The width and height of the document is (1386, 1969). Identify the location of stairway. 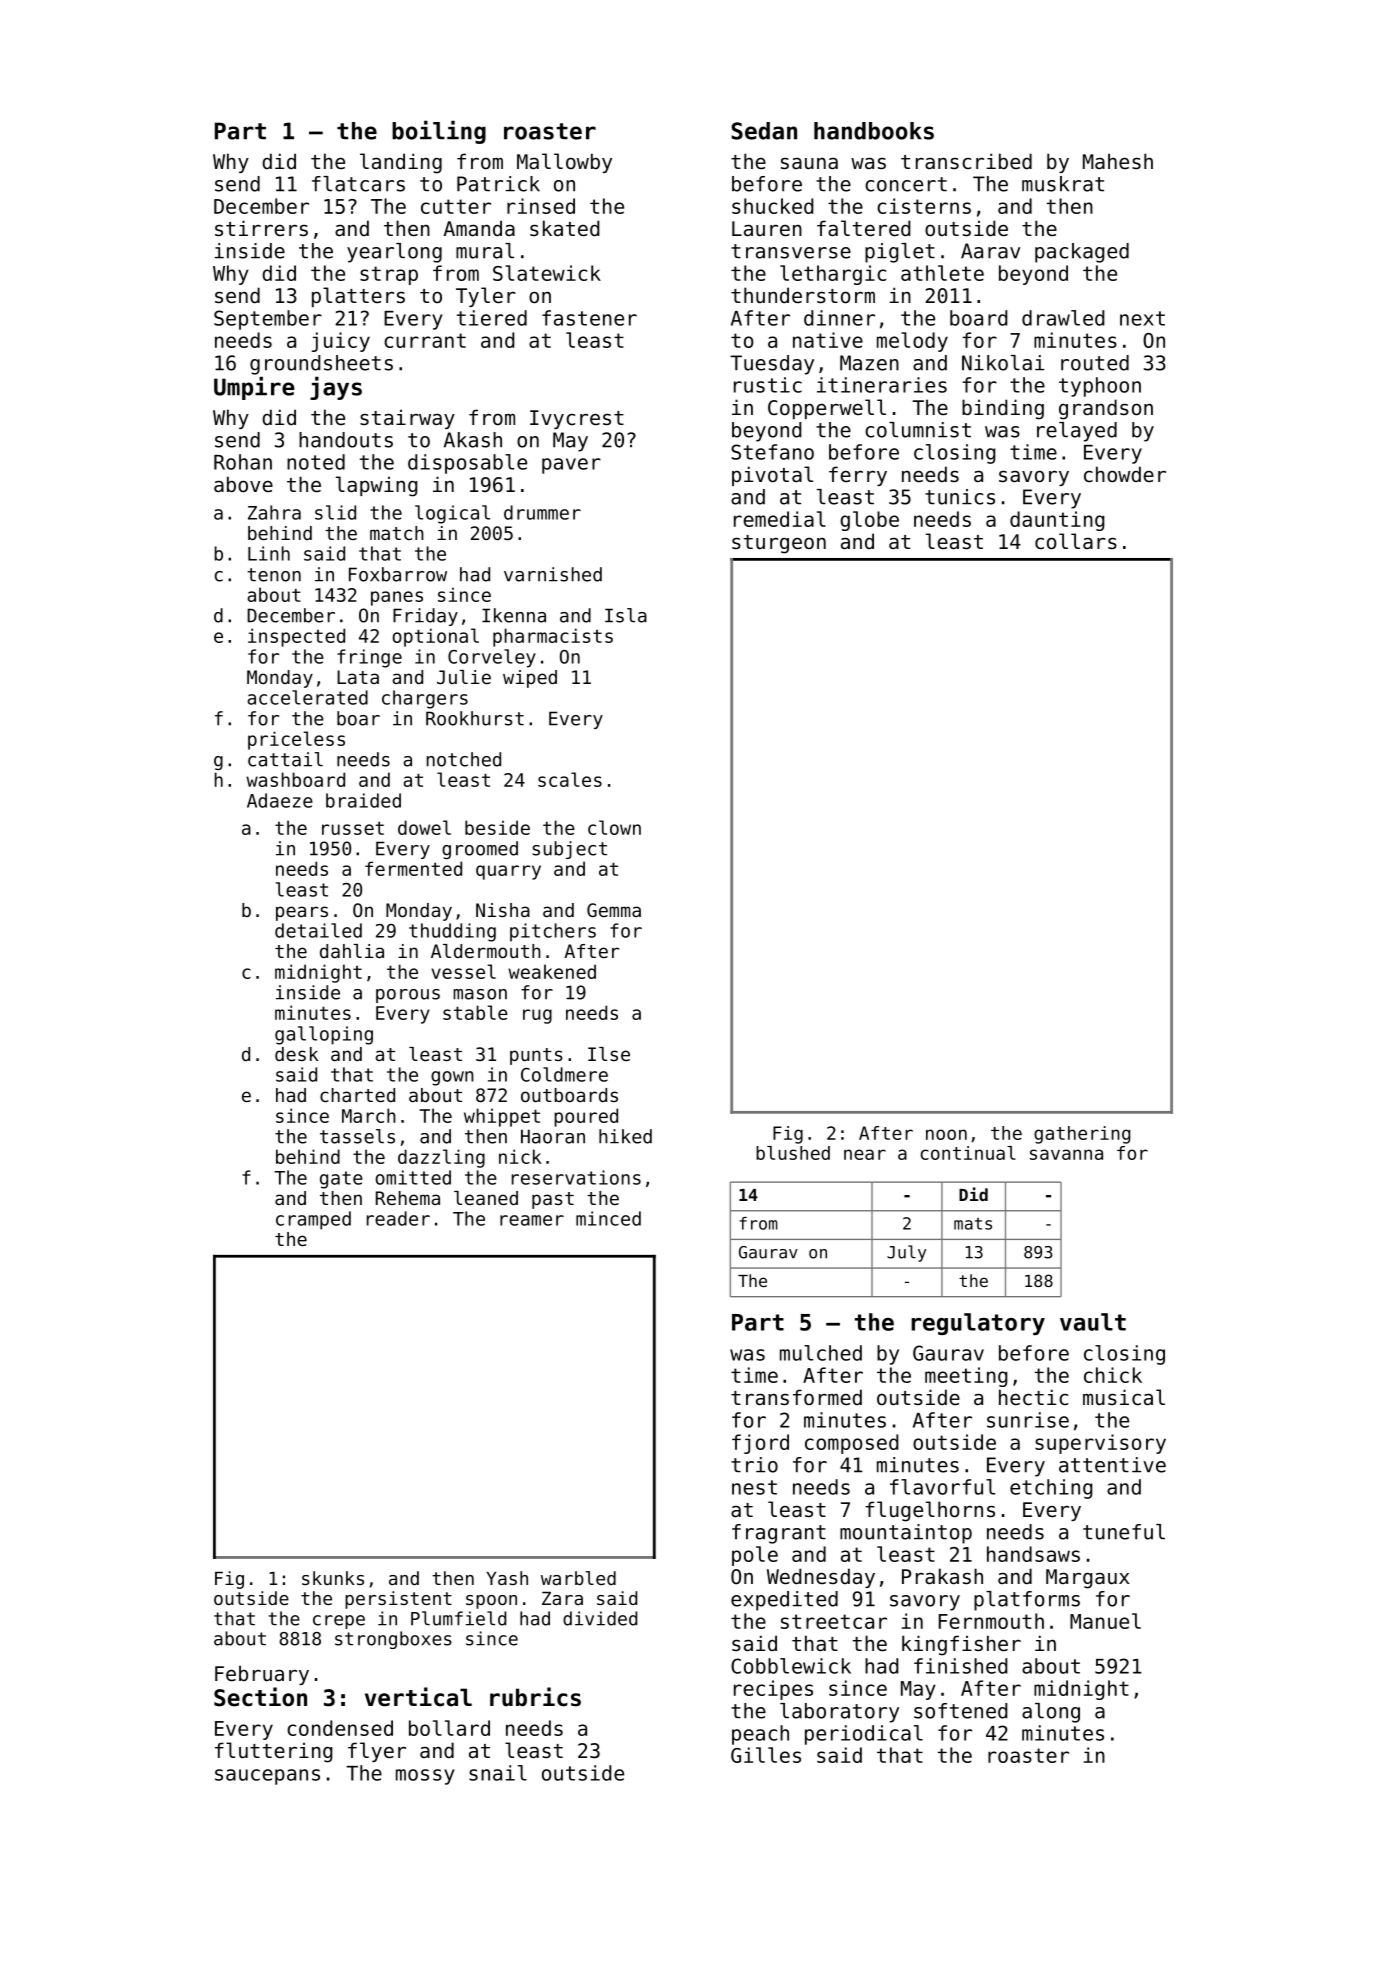
(407, 419).
